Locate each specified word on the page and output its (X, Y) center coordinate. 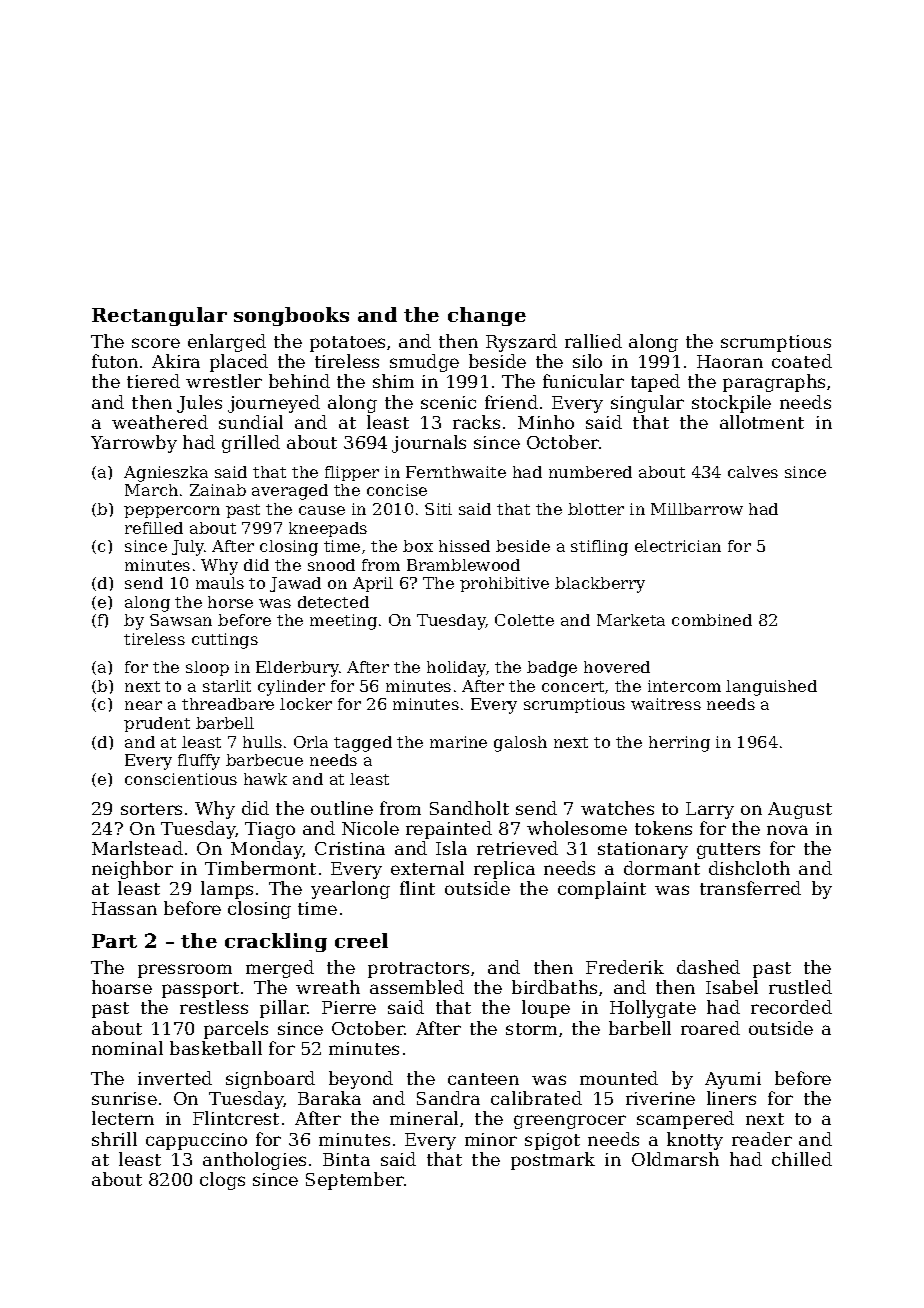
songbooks (291, 316)
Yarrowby (134, 444)
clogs (222, 1181)
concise (397, 490)
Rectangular (159, 316)
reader (762, 1139)
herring (679, 744)
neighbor (132, 870)
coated (802, 361)
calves (753, 472)
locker (306, 704)
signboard (270, 1080)
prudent (157, 724)
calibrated (536, 1098)
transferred (750, 888)
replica (504, 870)
